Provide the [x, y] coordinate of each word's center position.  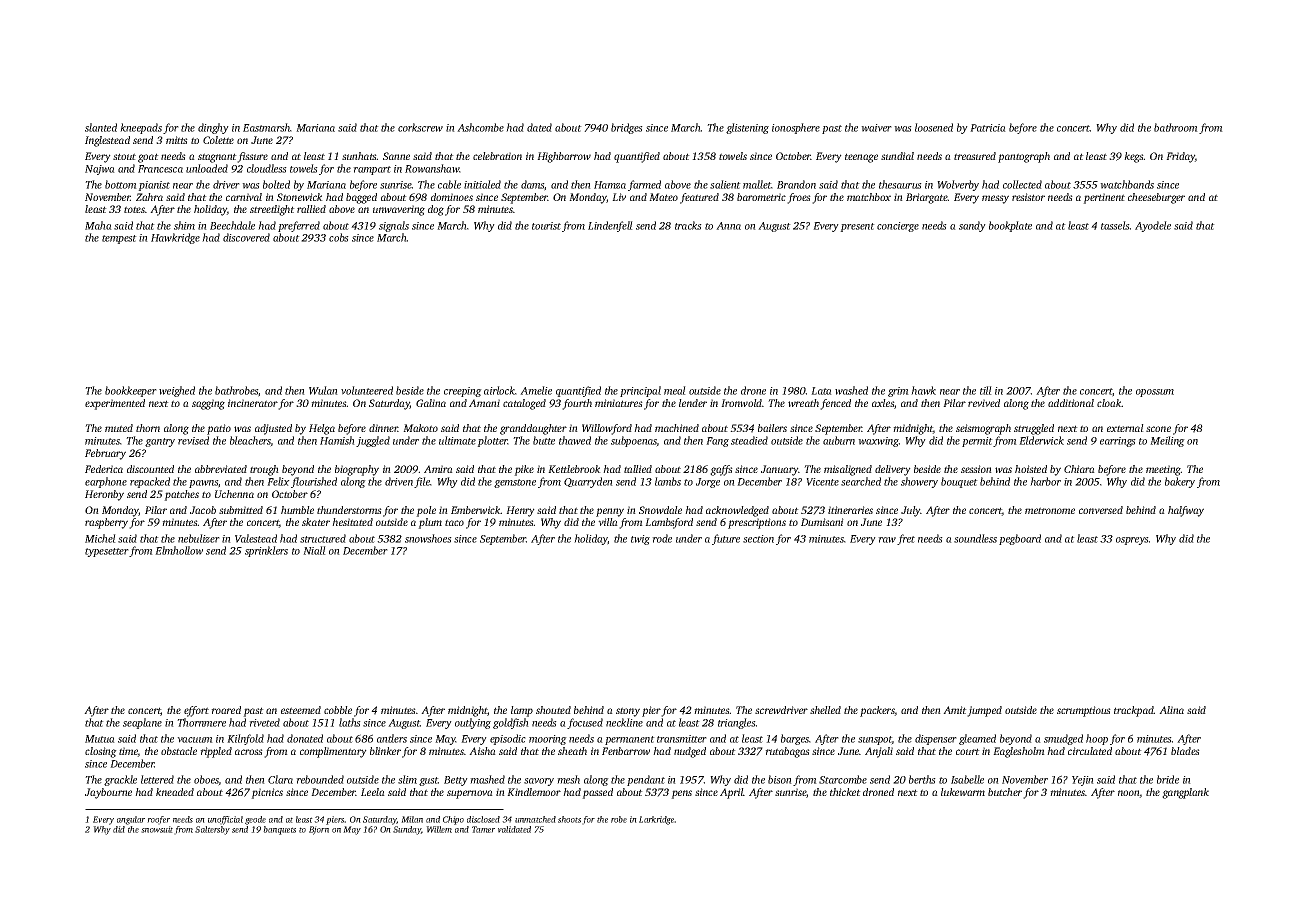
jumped [984, 711]
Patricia [988, 128]
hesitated [352, 522]
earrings [1118, 442]
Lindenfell [610, 226]
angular [131, 820]
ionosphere [796, 128]
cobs [339, 237]
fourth [577, 404]
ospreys [1132, 541]
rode [662, 538]
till [986, 390]
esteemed [301, 710]
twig [640, 540]
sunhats [359, 156]
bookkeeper [131, 391]
